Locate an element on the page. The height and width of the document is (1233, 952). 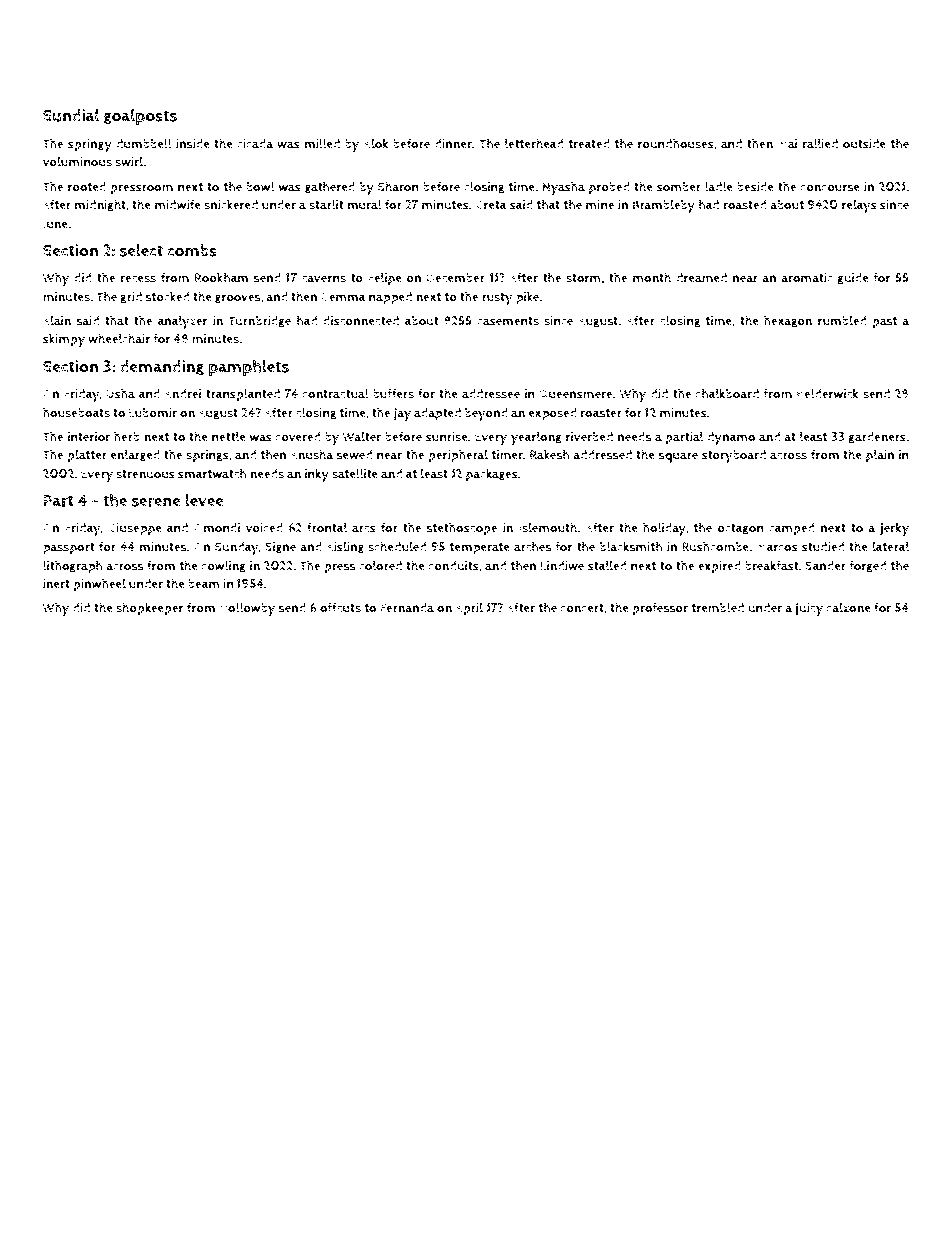
packages is located at coordinates (492, 475).
